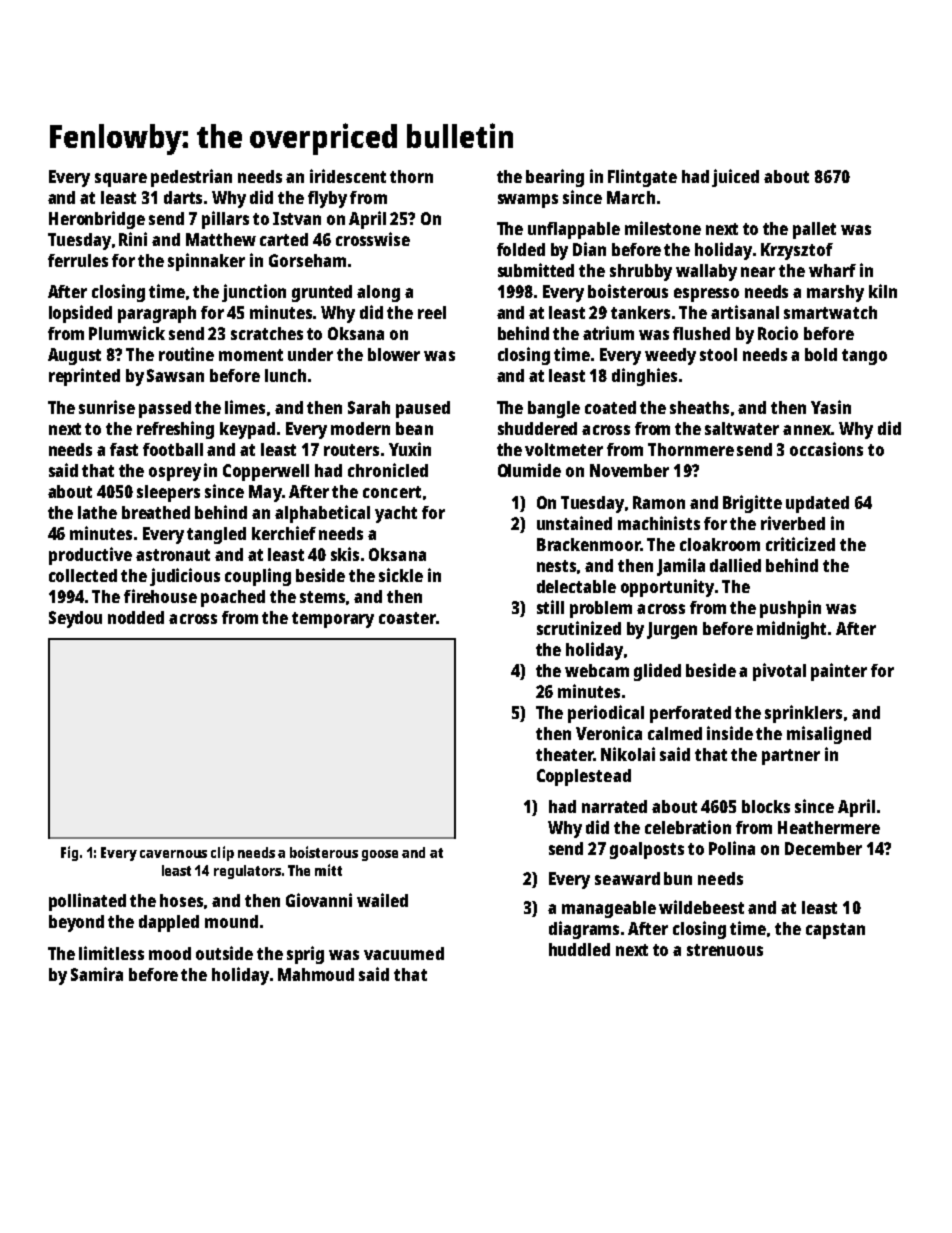  I want to click on sprinklers, so click(803, 714).
